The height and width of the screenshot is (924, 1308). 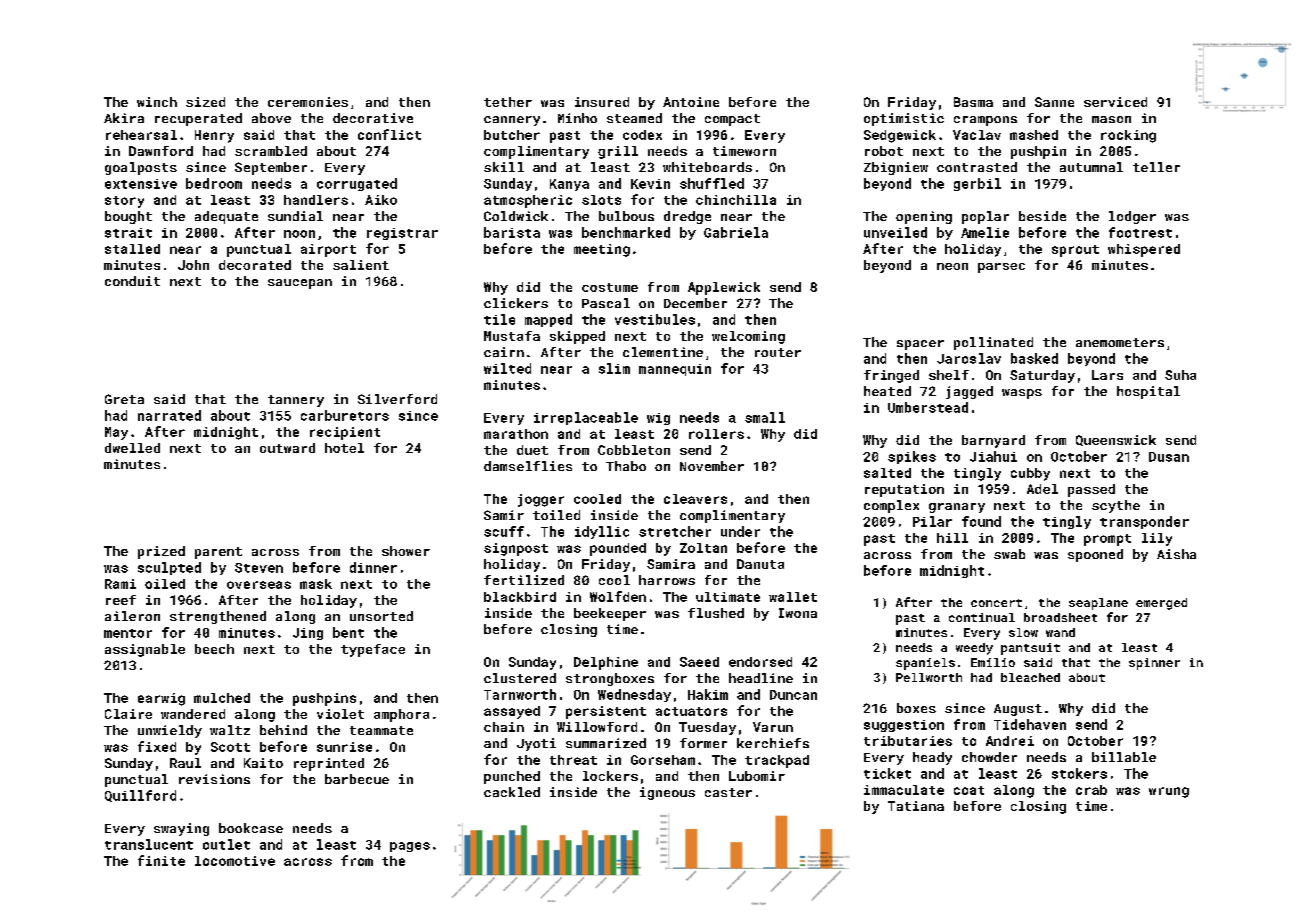 I want to click on Sanne, so click(x=1054, y=102).
